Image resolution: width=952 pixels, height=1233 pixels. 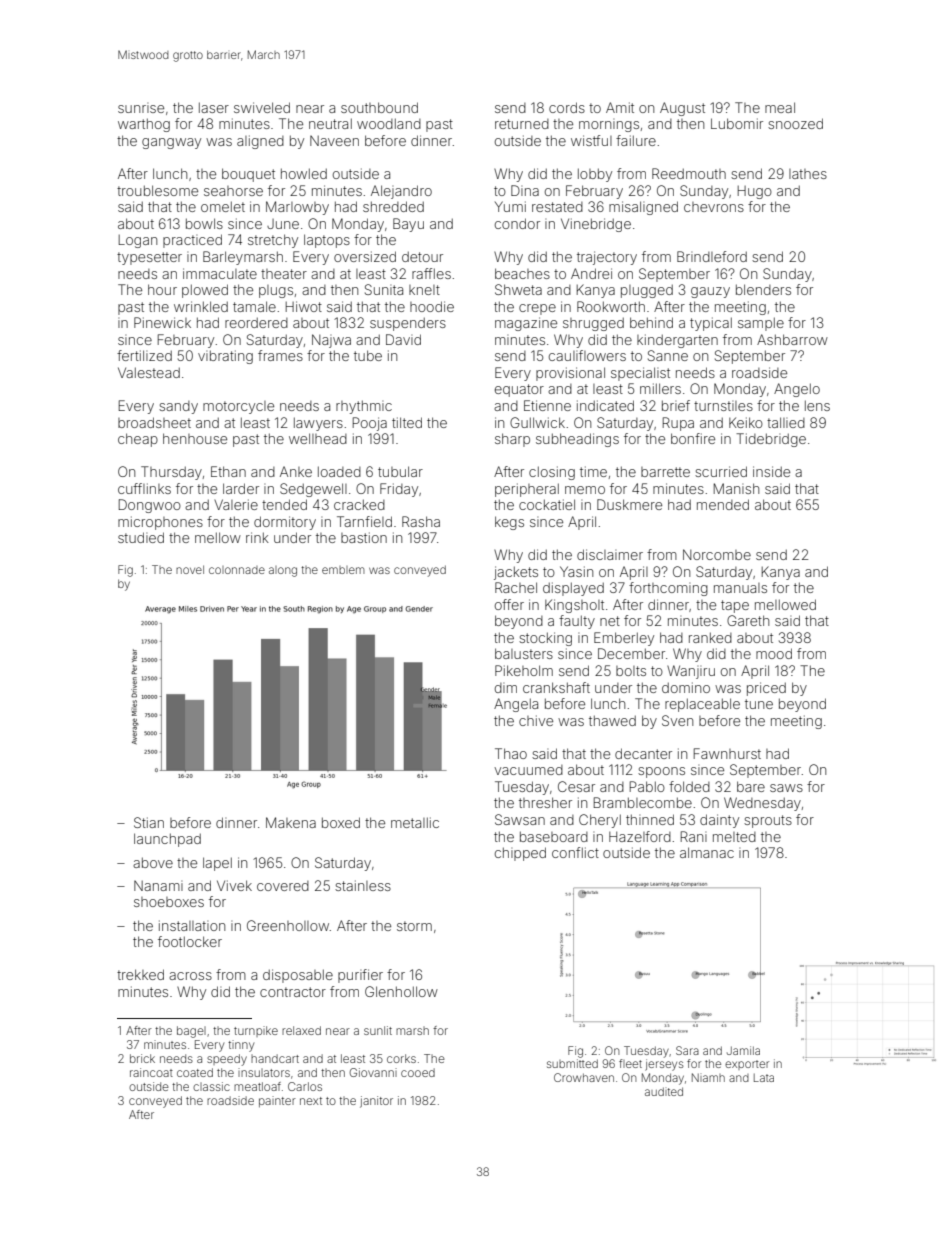 I want to click on meal, so click(x=780, y=107).
